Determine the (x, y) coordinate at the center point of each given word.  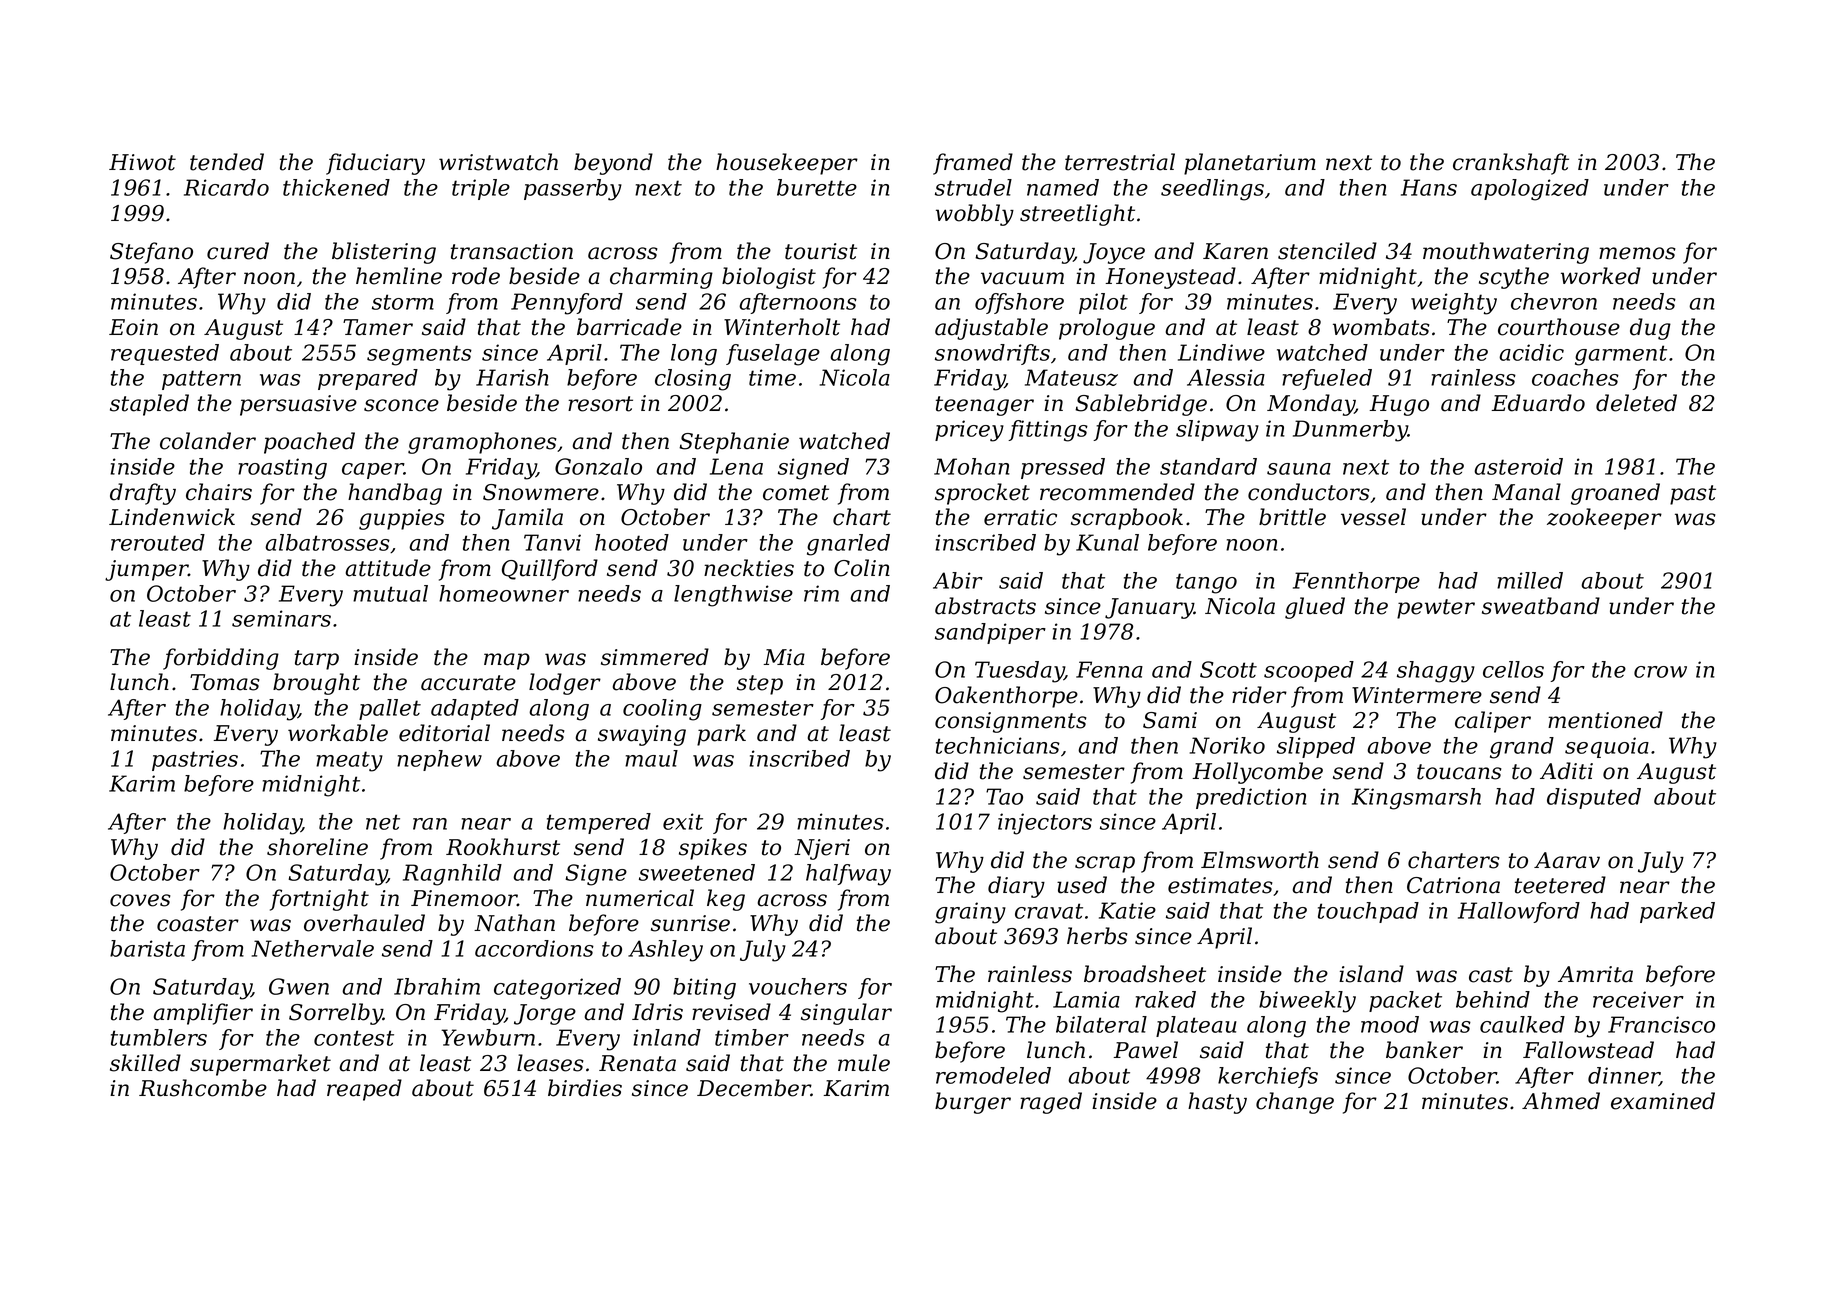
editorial (444, 733)
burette (817, 187)
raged (1051, 1103)
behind (1493, 999)
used (1082, 885)
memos (1637, 253)
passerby (573, 190)
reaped (364, 1090)
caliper (1493, 722)
